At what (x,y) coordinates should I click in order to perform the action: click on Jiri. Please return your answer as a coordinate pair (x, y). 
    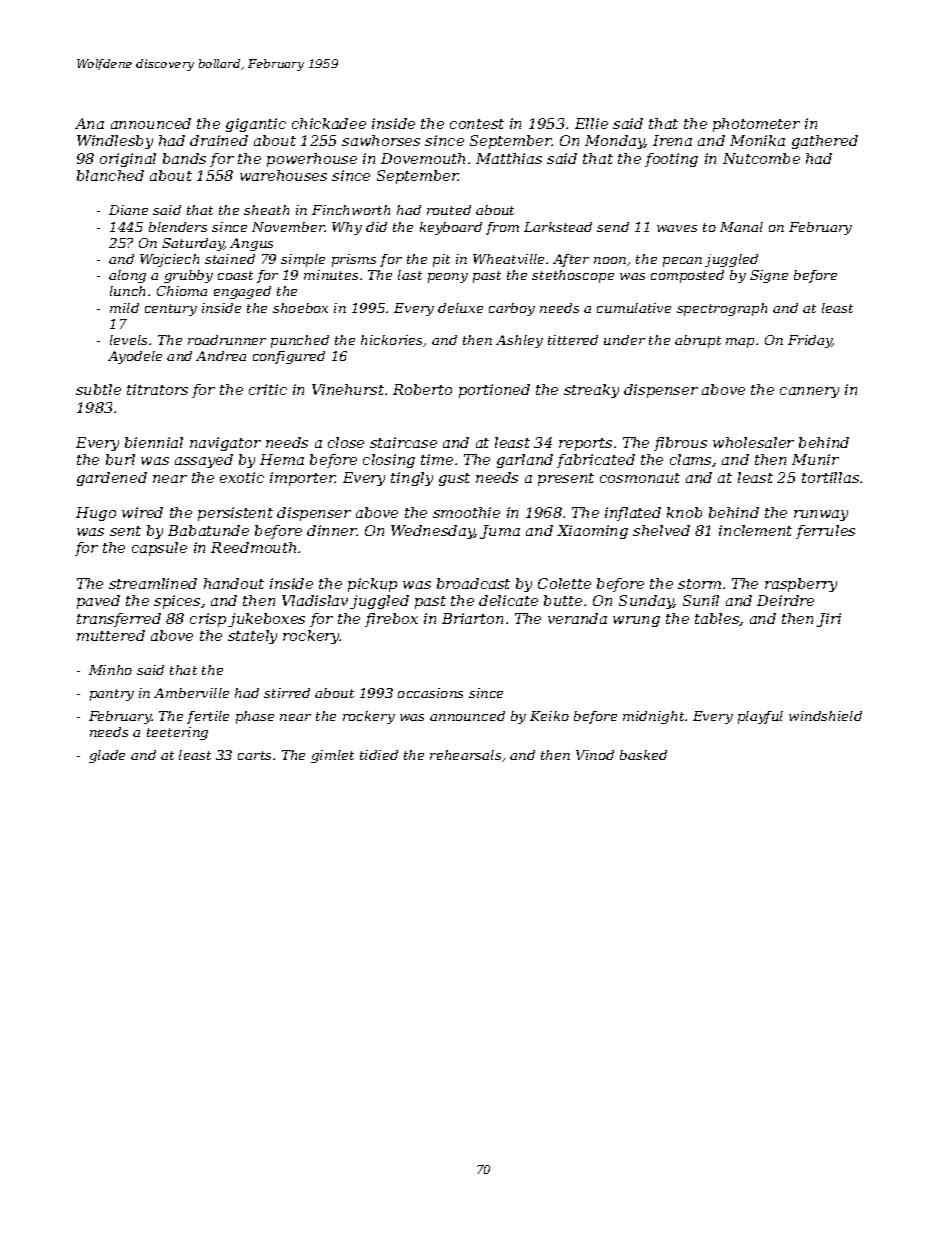
    Looking at the image, I should click on (829, 620).
